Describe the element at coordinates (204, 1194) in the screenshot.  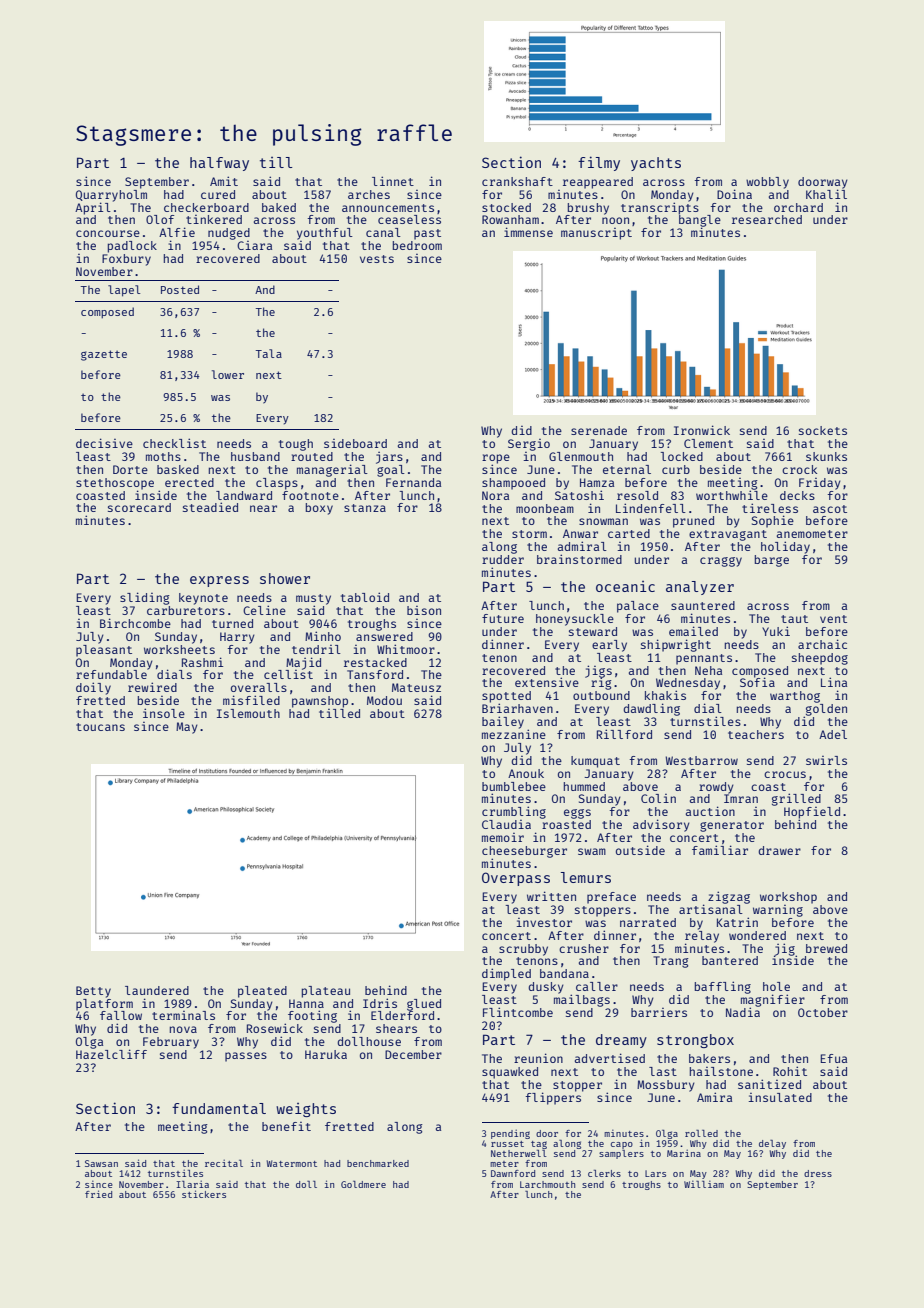
I see `stickers` at that location.
